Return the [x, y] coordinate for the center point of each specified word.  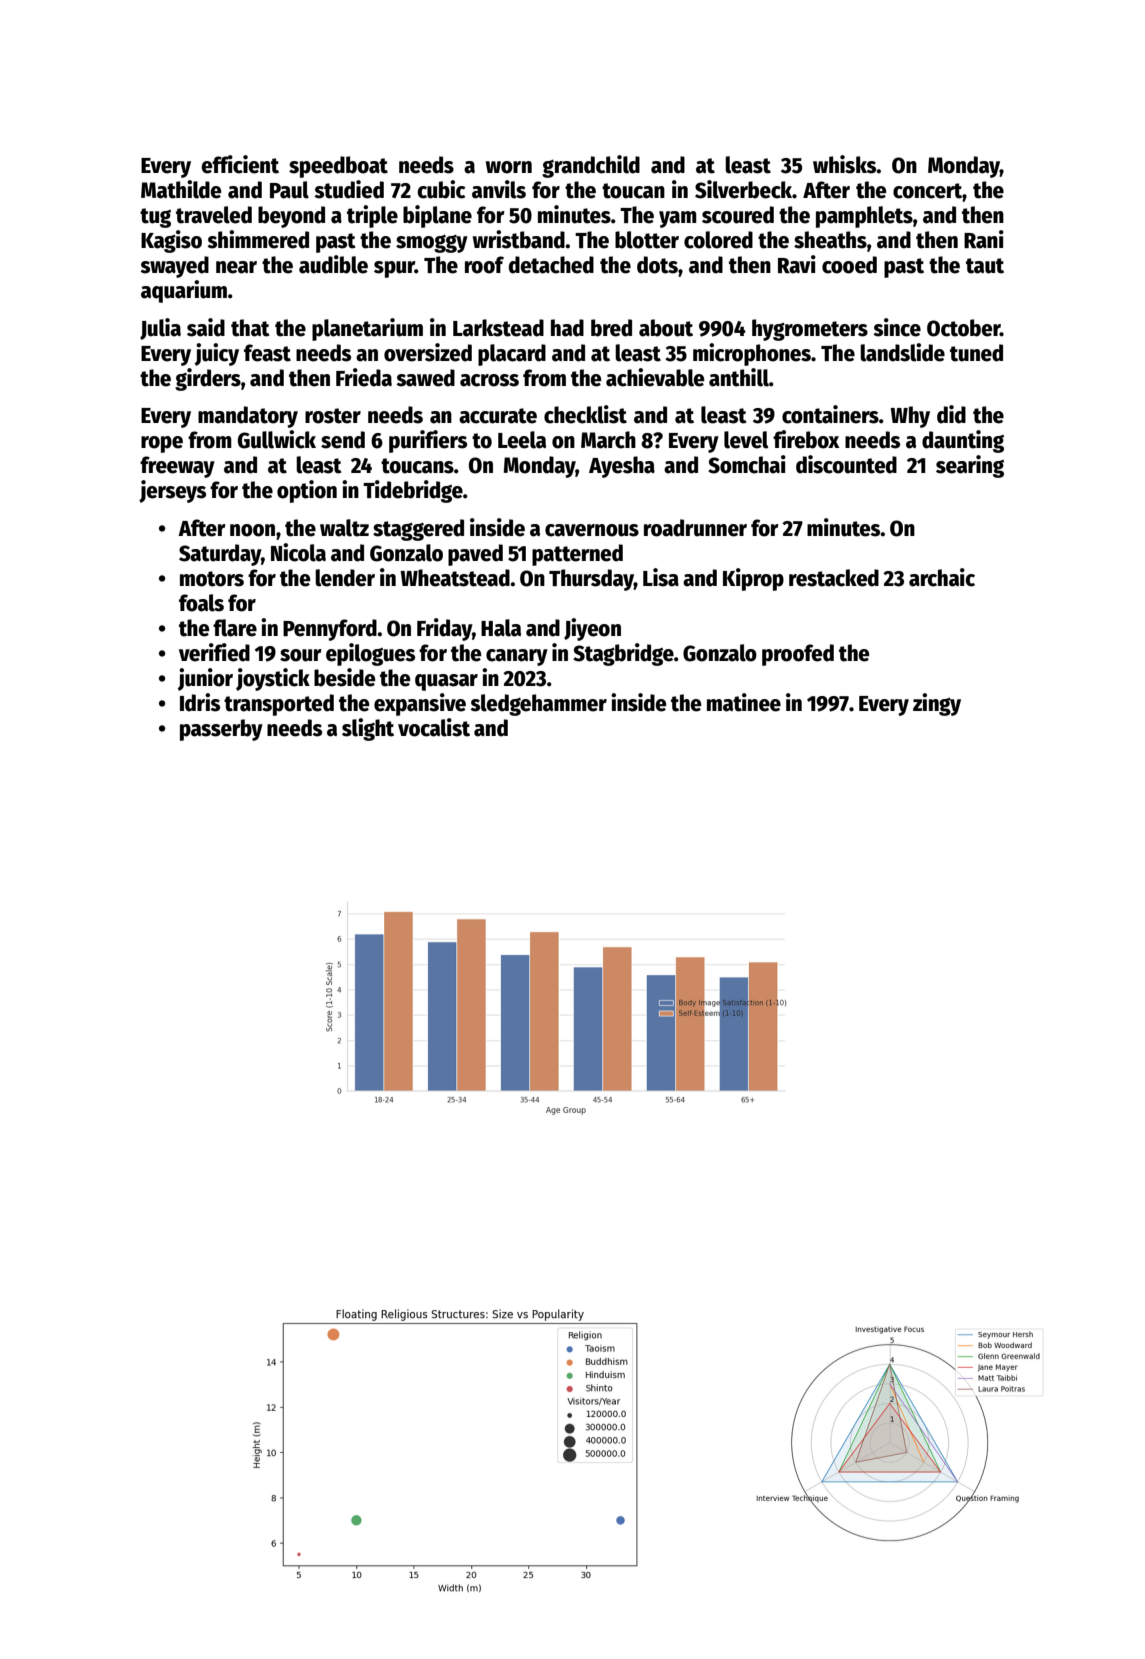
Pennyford [330, 630]
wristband [519, 239]
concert [927, 191]
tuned [976, 353]
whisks [844, 164]
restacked [834, 578]
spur [394, 269]
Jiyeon [592, 629]
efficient [240, 164]
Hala [501, 628]
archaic [942, 577]
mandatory [248, 417]
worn [509, 167]
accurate [498, 416]
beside [344, 677]
